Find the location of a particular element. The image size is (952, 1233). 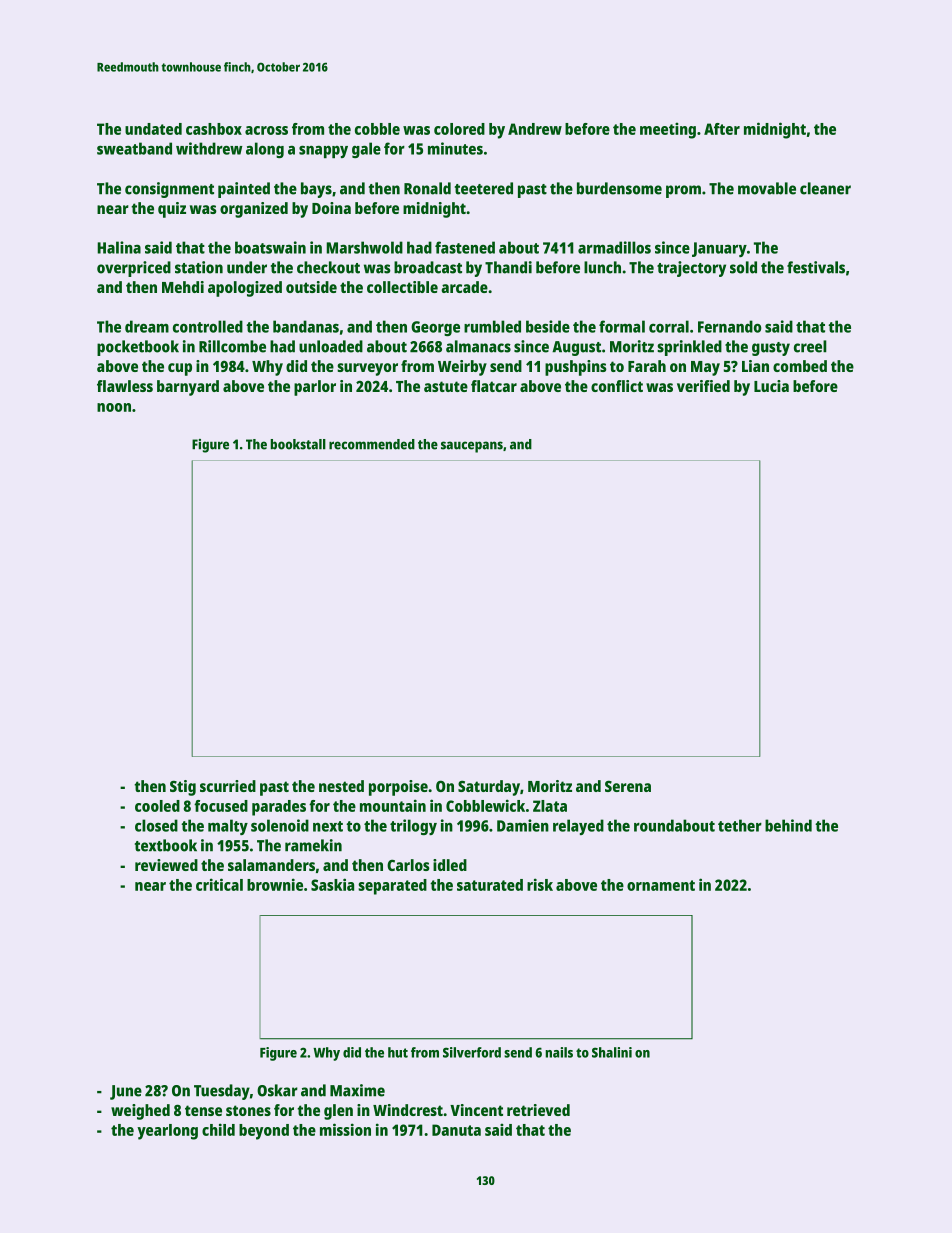

Andrew is located at coordinates (535, 129).
